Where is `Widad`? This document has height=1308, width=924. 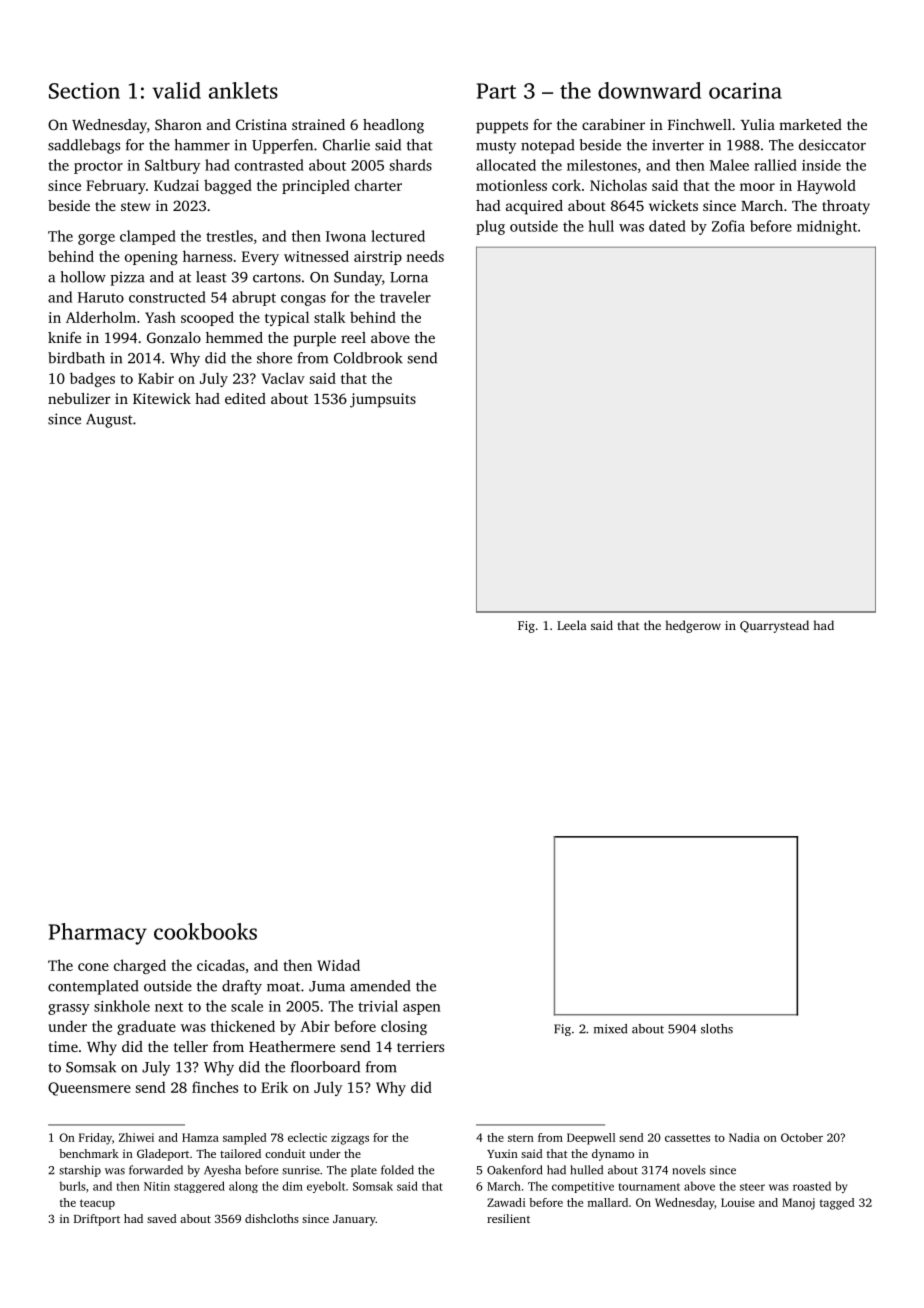
Widad is located at coordinates (338, 965).
